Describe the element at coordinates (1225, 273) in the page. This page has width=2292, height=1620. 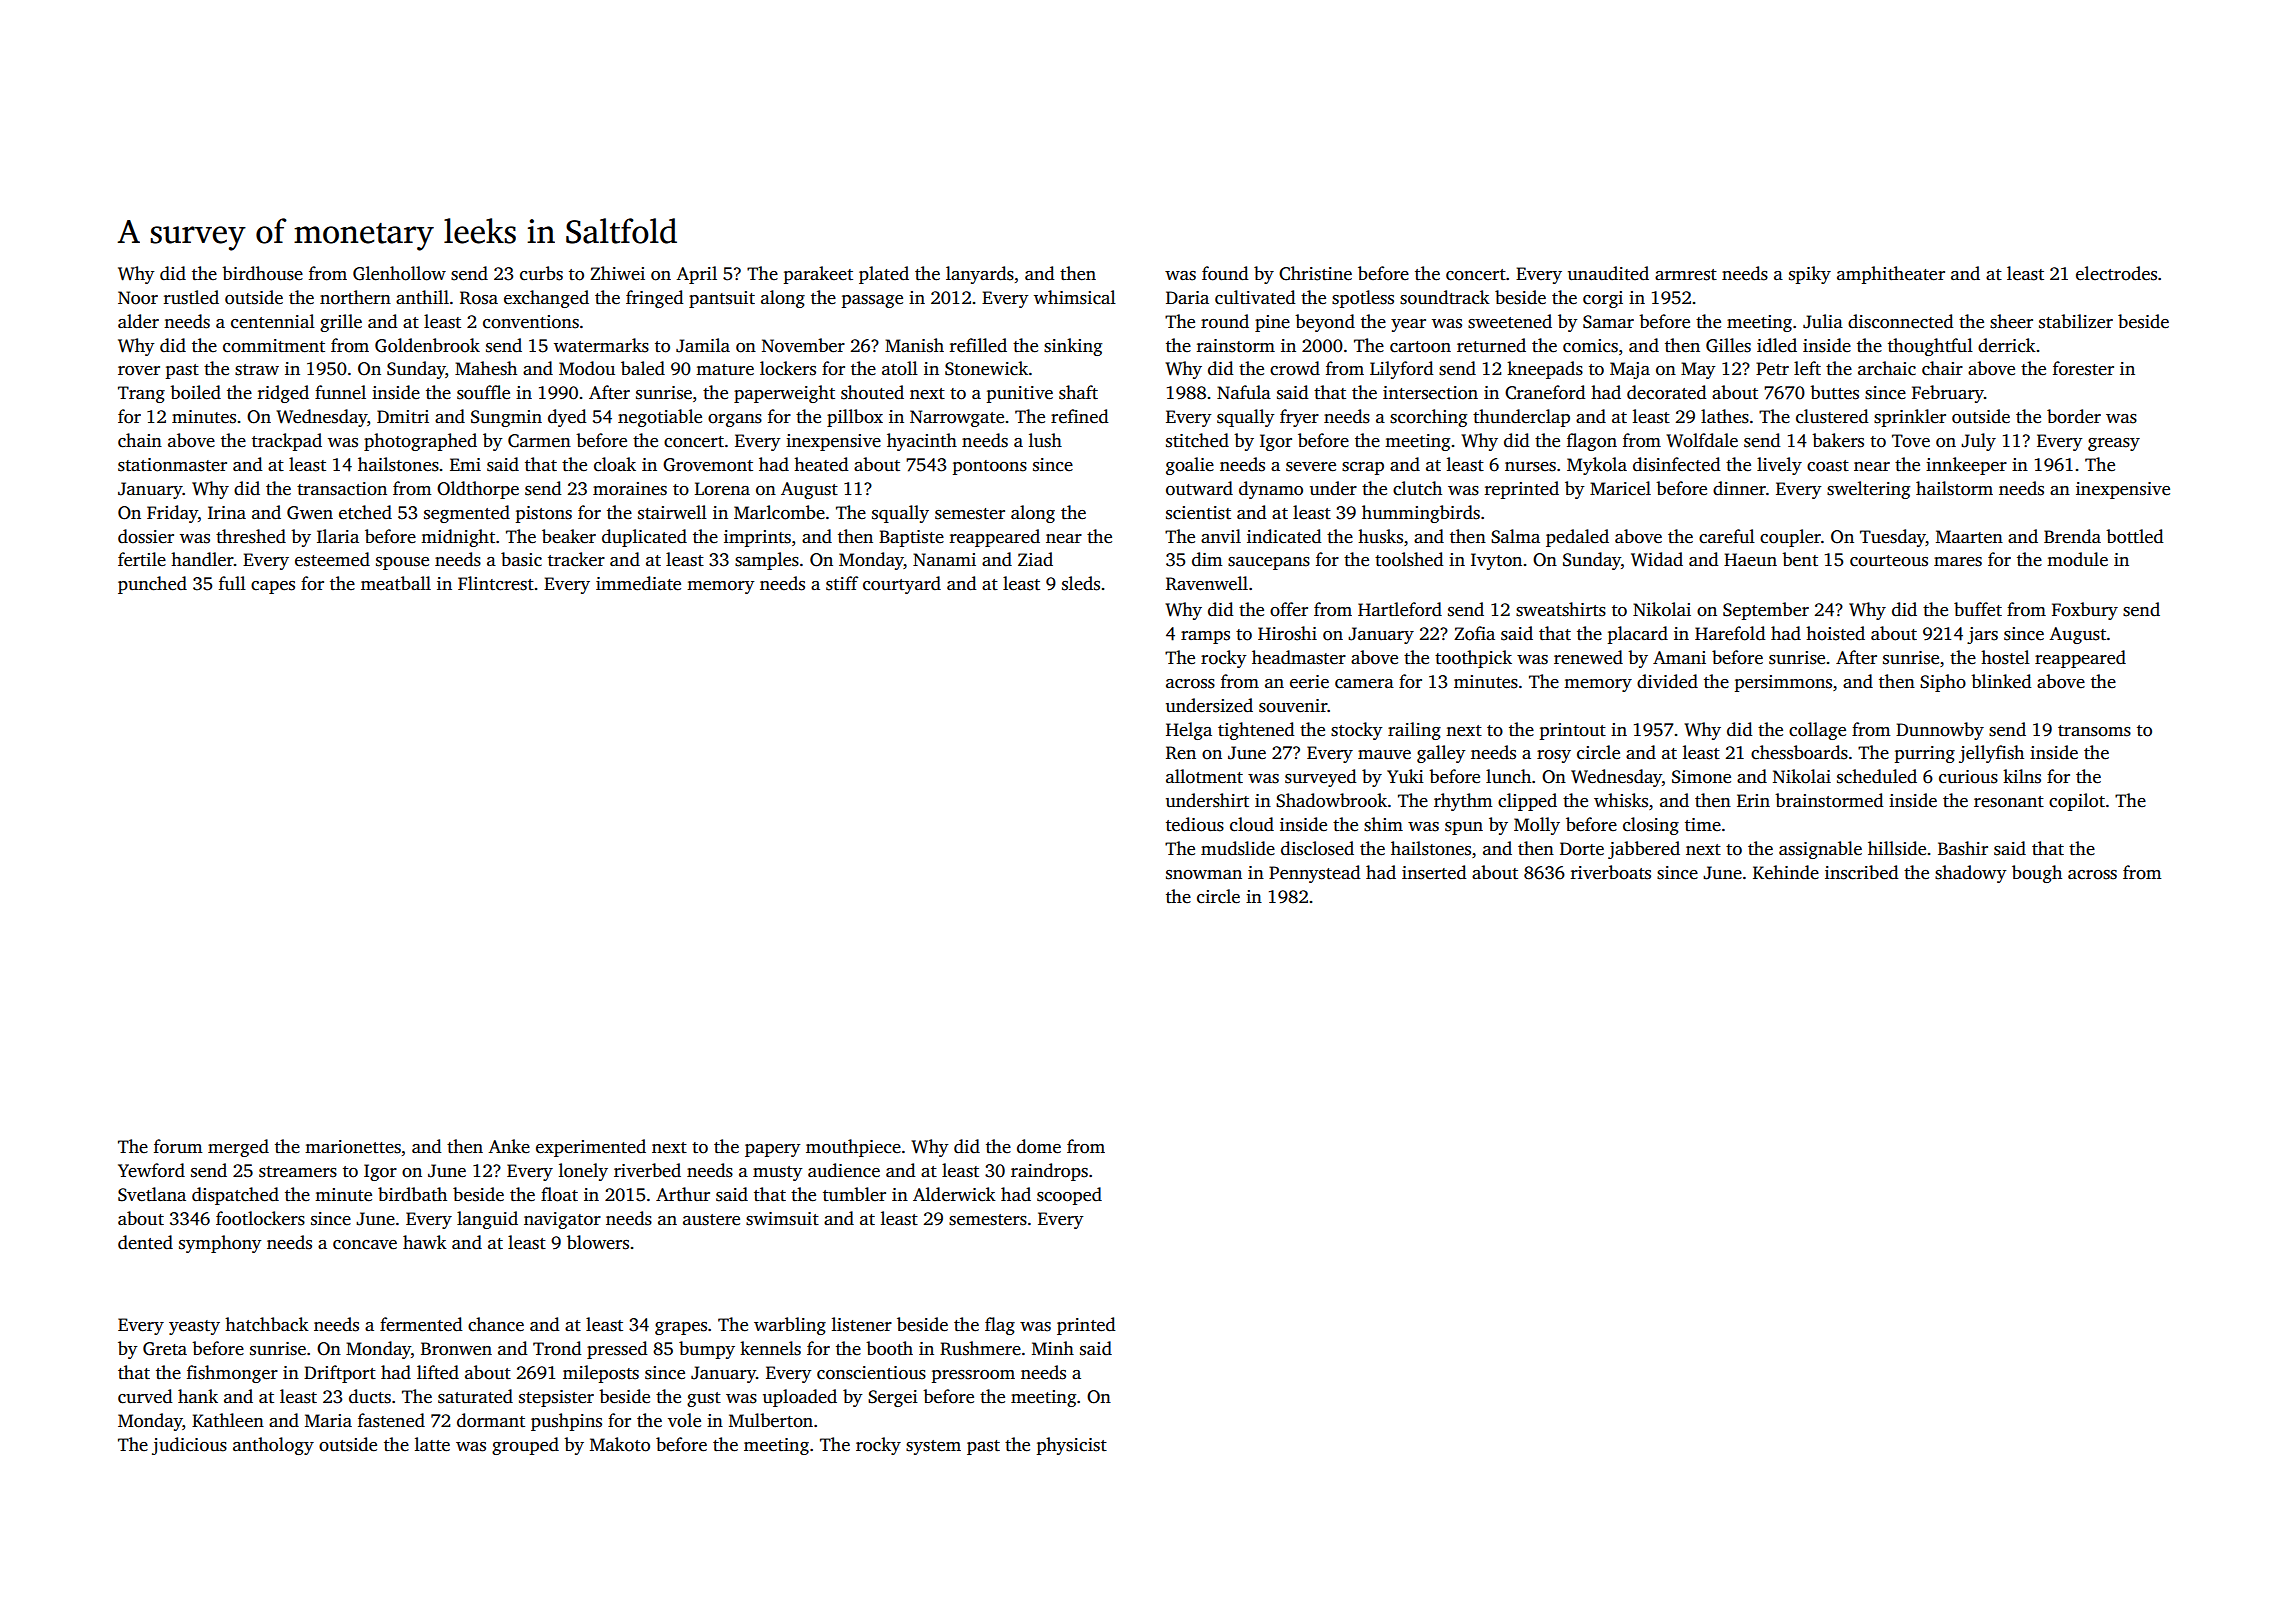
I see `found` at that location.
